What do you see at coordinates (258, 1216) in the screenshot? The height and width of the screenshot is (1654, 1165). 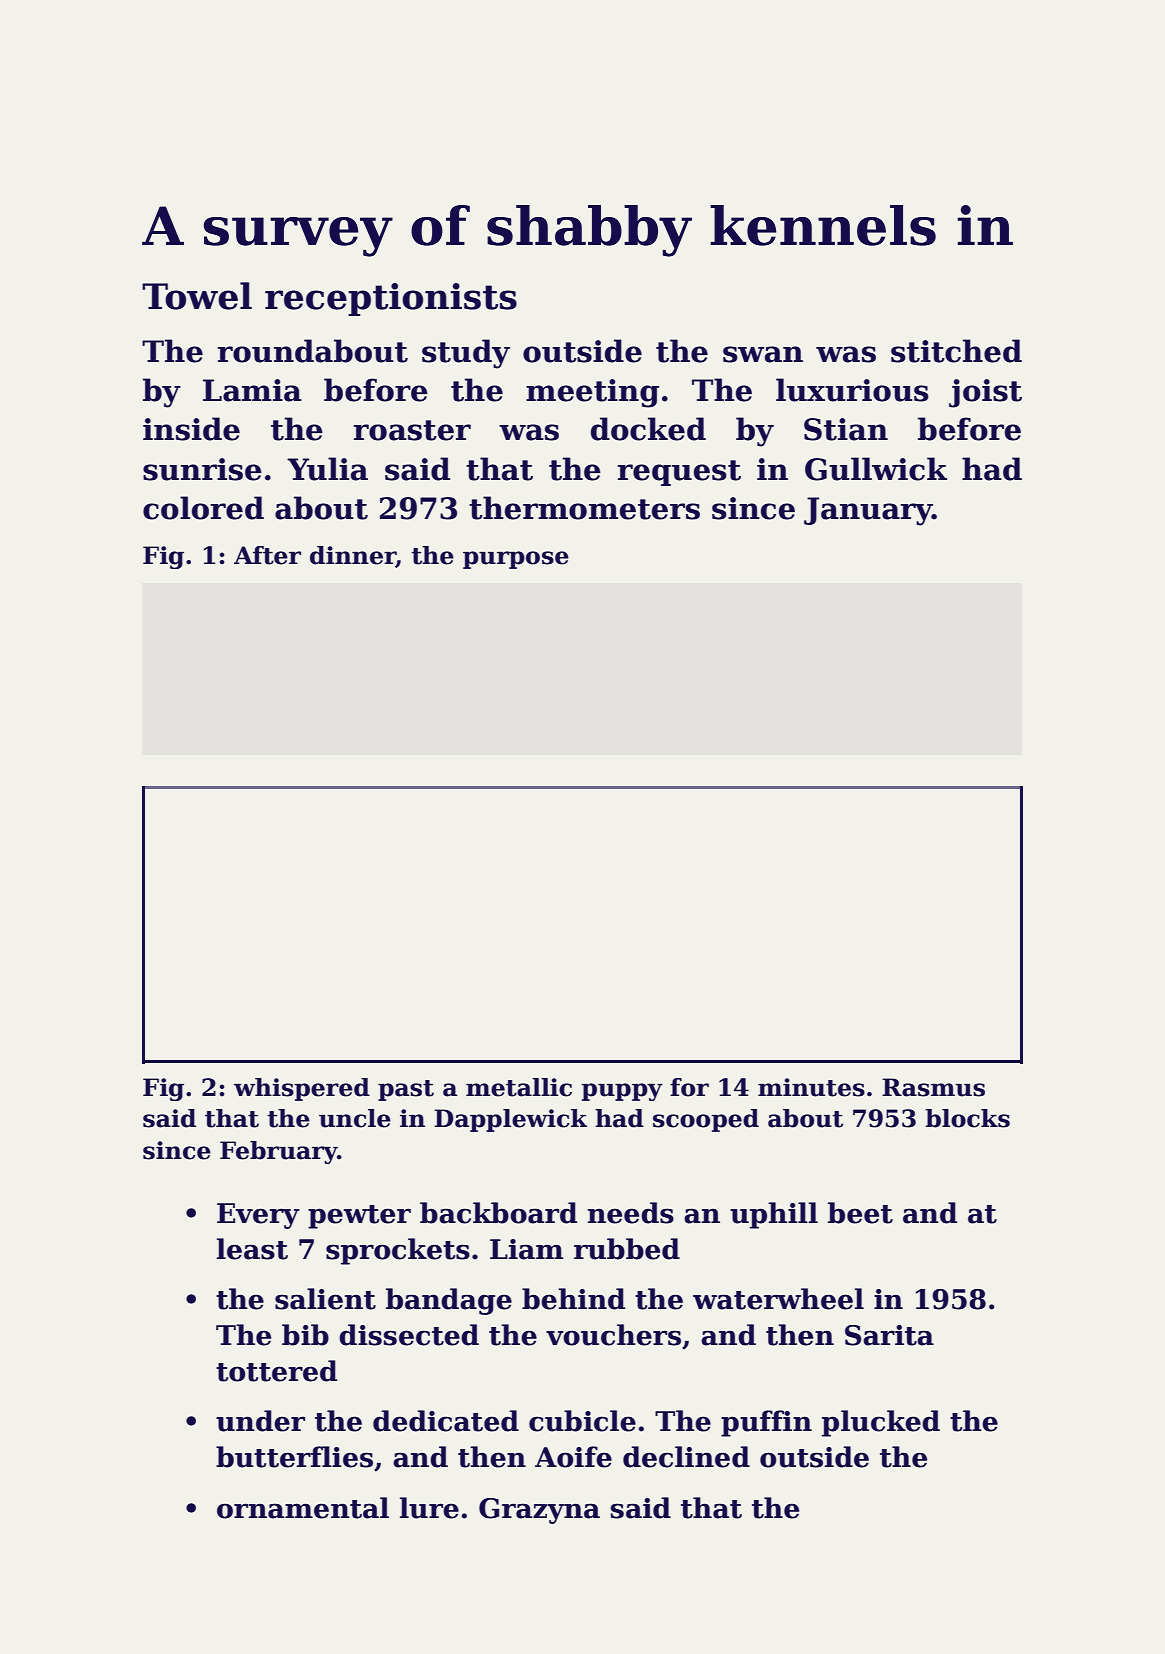 I see `Every` at bounding box center [258, 1216].
